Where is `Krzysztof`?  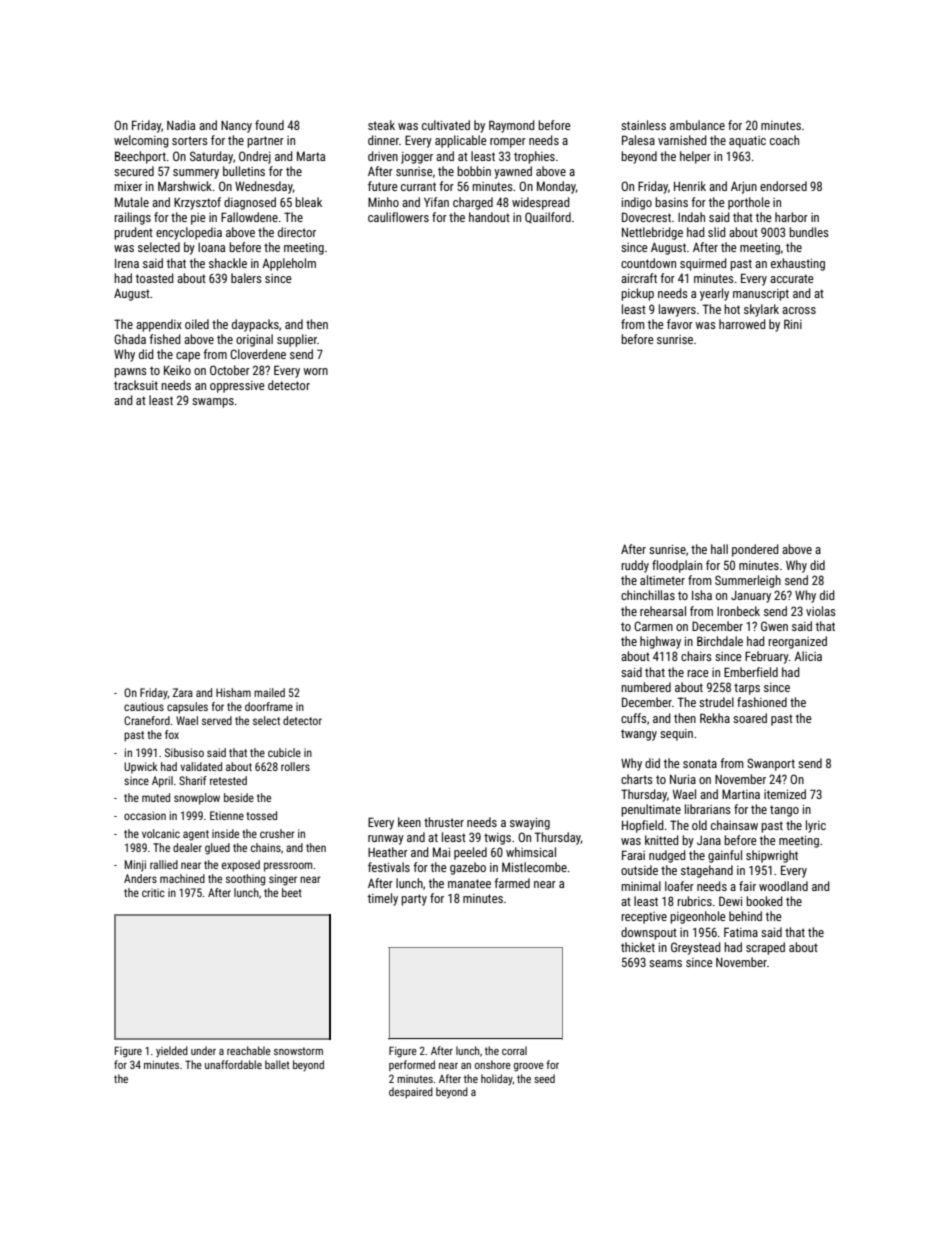 Krzysztof is located at coordinates (197, 203).
